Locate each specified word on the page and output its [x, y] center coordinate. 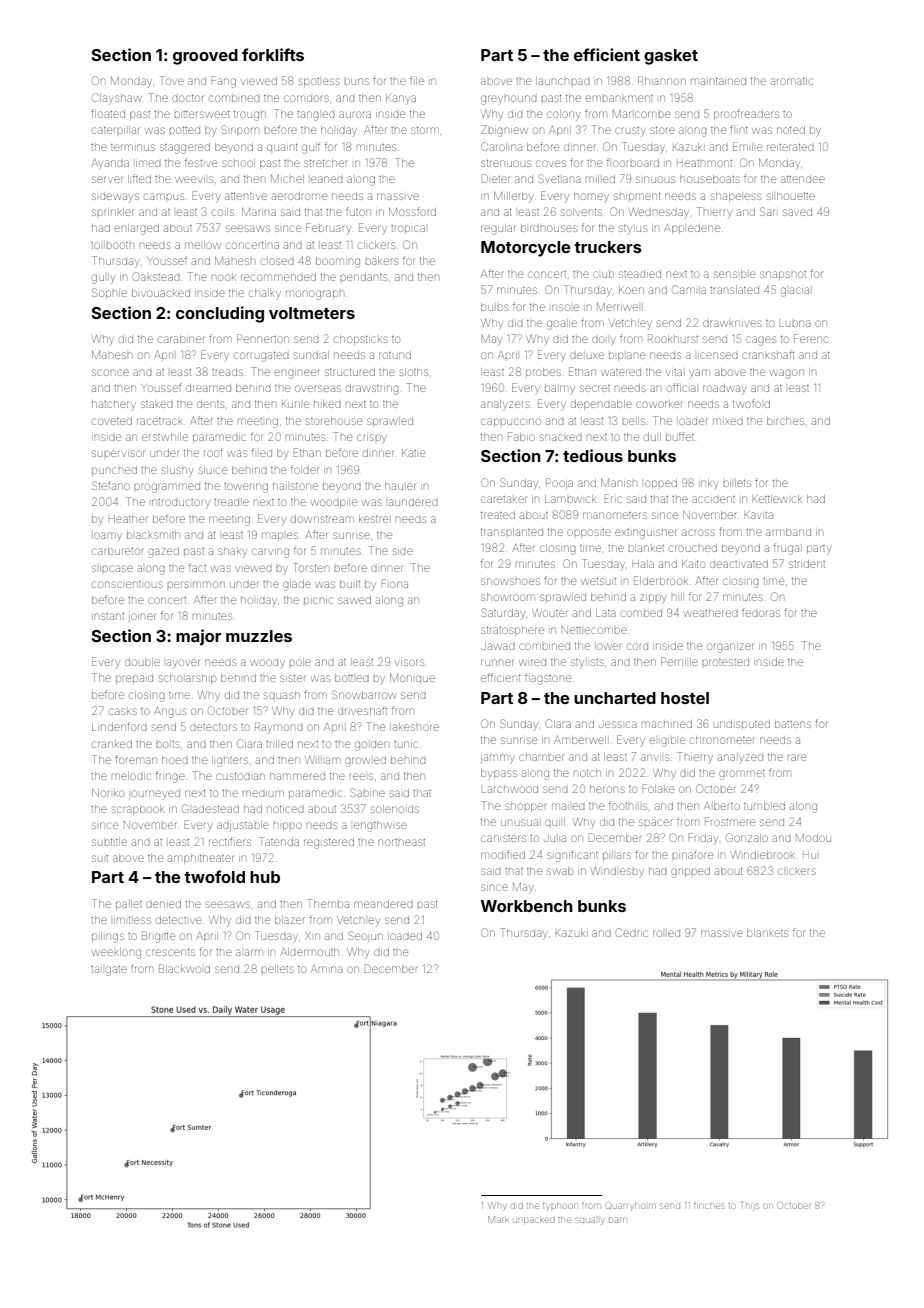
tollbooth [112, 245]
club [603, 274]
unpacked [534, 1220]
